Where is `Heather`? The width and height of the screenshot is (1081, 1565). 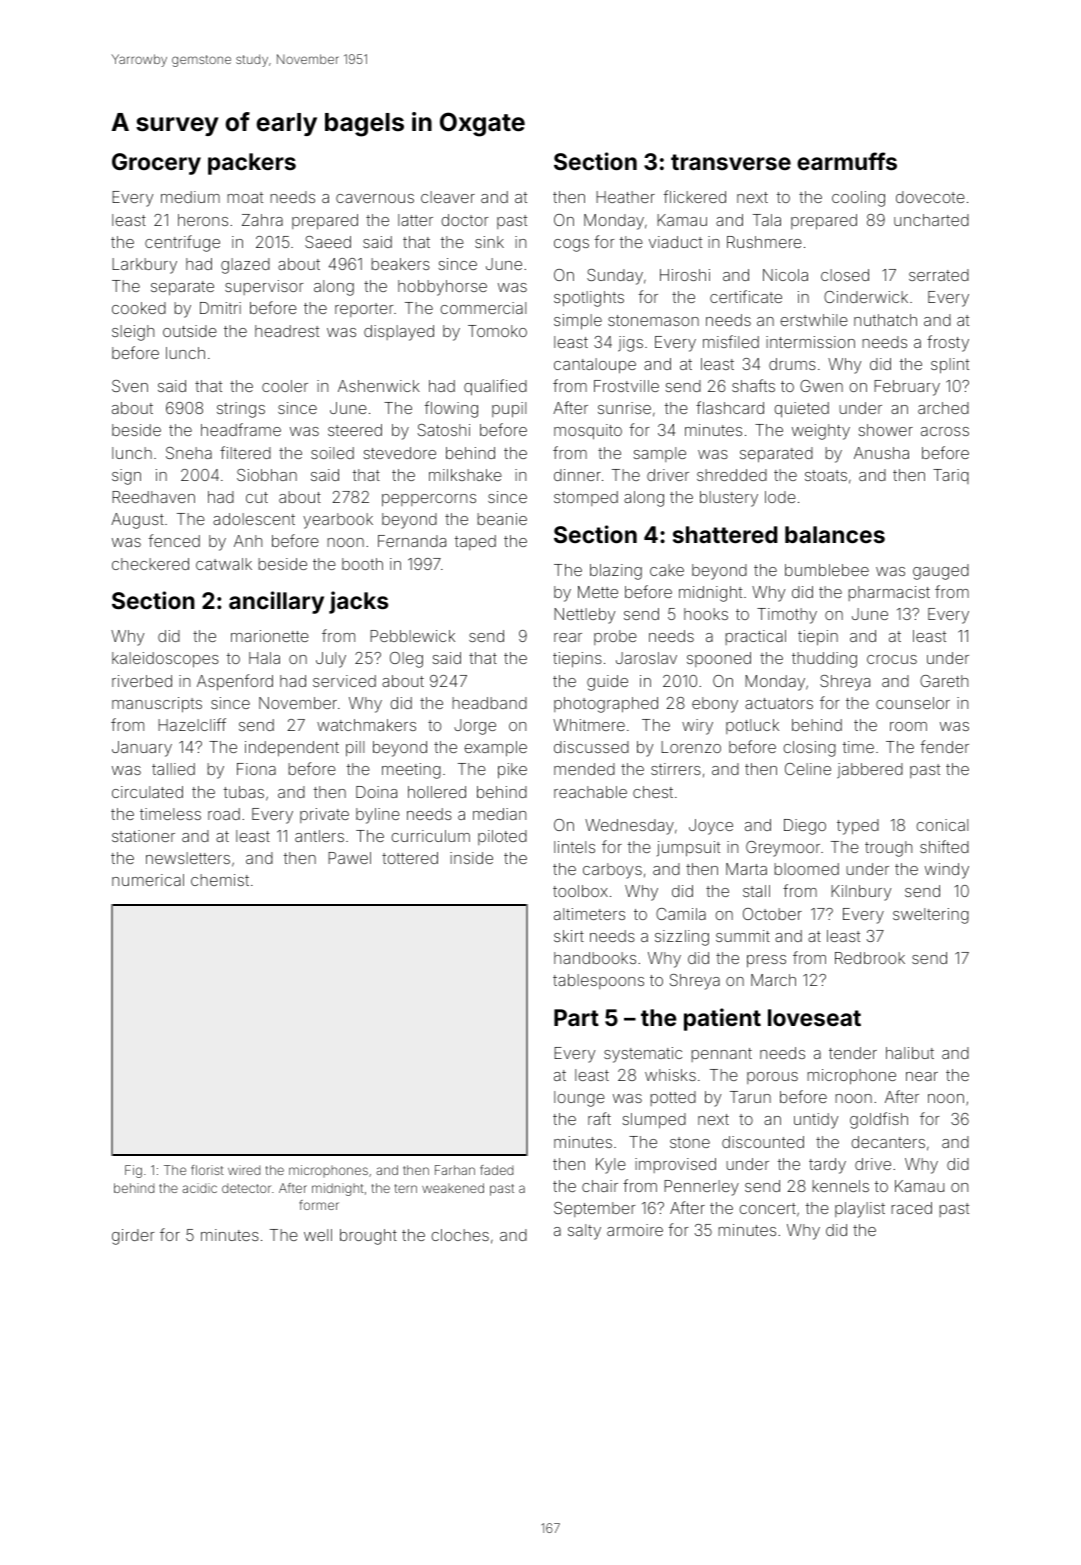
Heather is located at coordinates (625, 197).
